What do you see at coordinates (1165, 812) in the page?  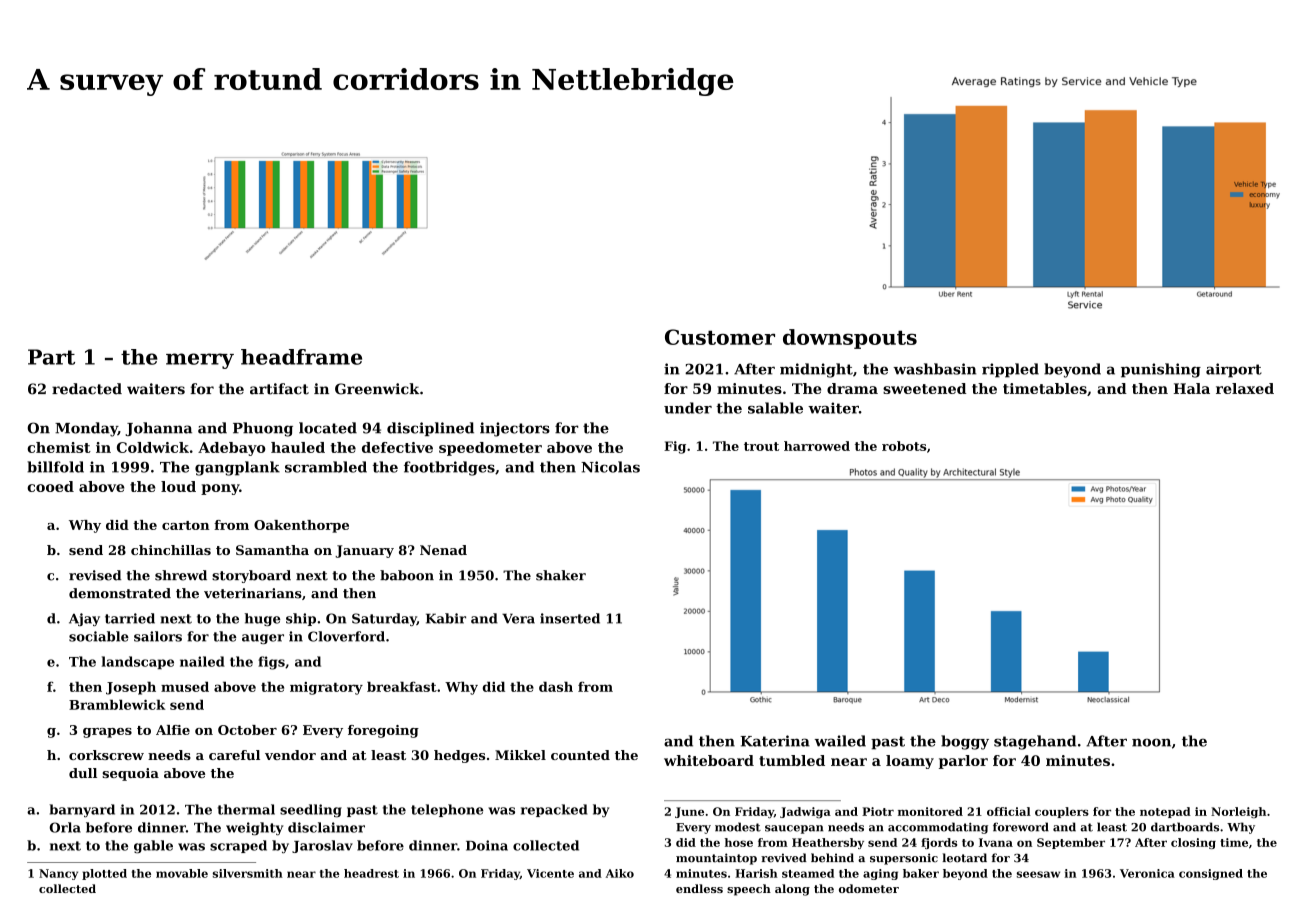 I see `notepad` at bounding box center [1165, 812].
